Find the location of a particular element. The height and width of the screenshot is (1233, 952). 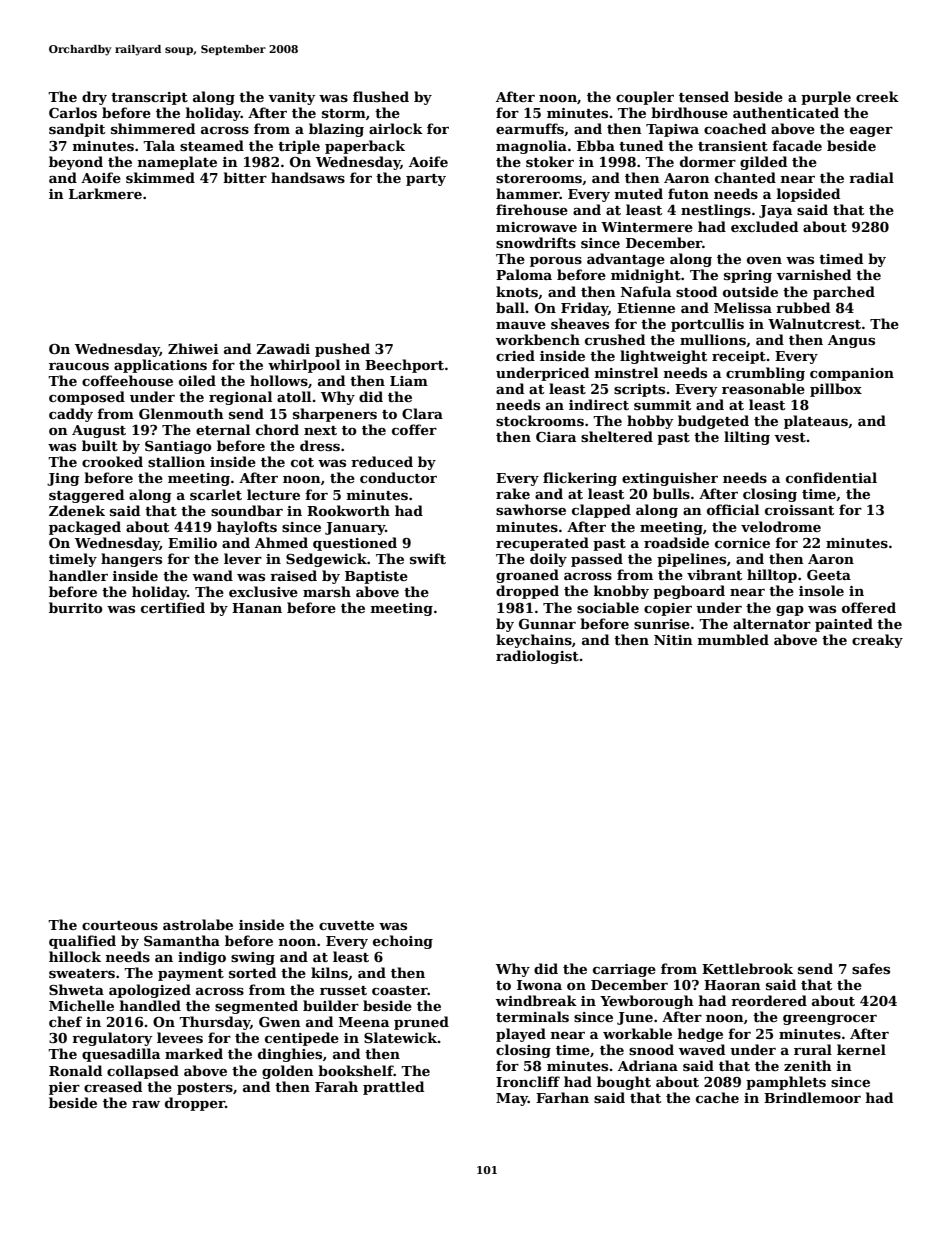

parched is located at coordinates (844, 293).
